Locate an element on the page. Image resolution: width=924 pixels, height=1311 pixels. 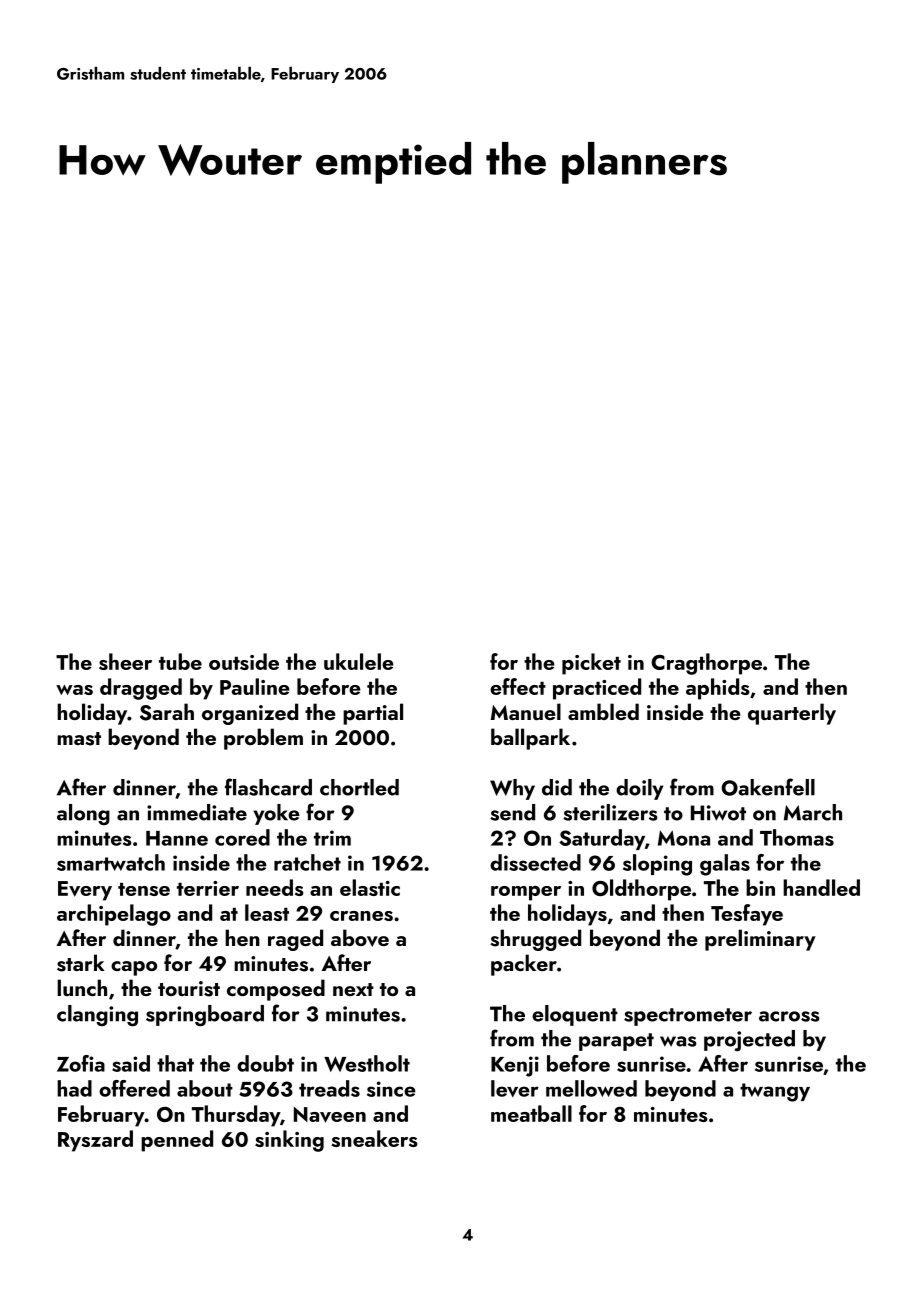
sneakers is located at coordinates (374, 1138).
